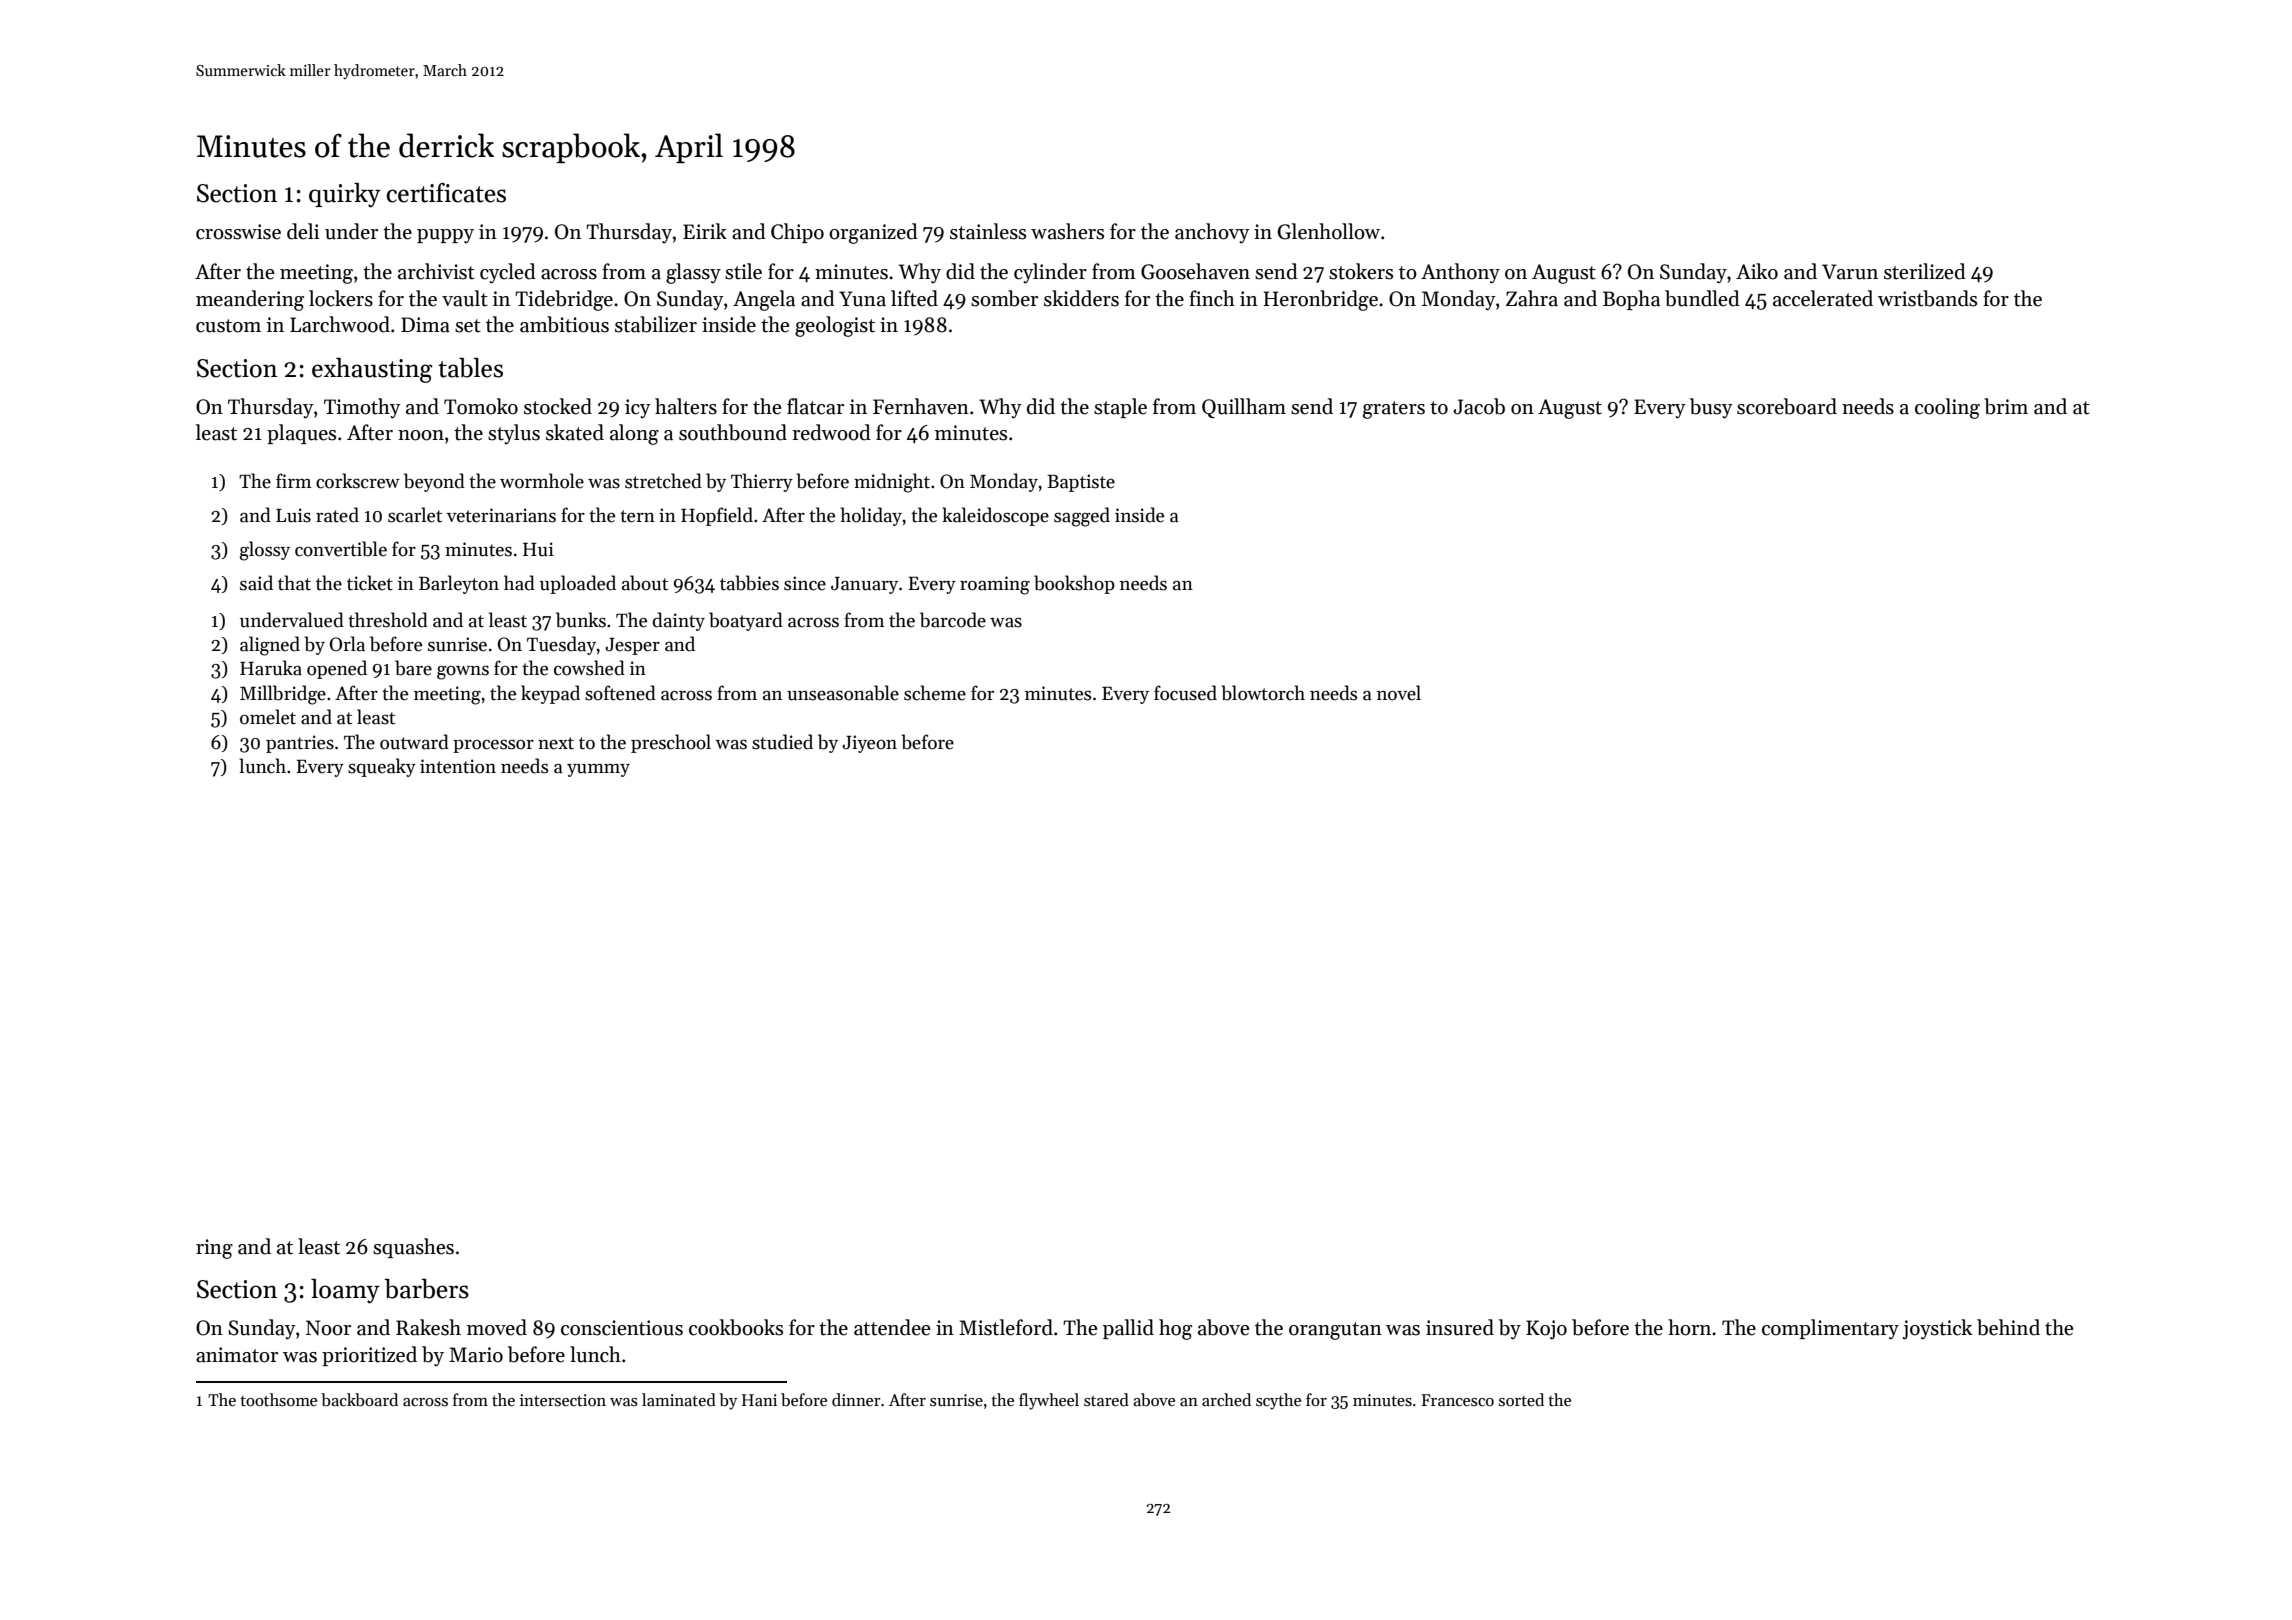 Image resolution: width=2292 pixels, height=1620 pixels. I want to click on plaques, so click(301, 434).
